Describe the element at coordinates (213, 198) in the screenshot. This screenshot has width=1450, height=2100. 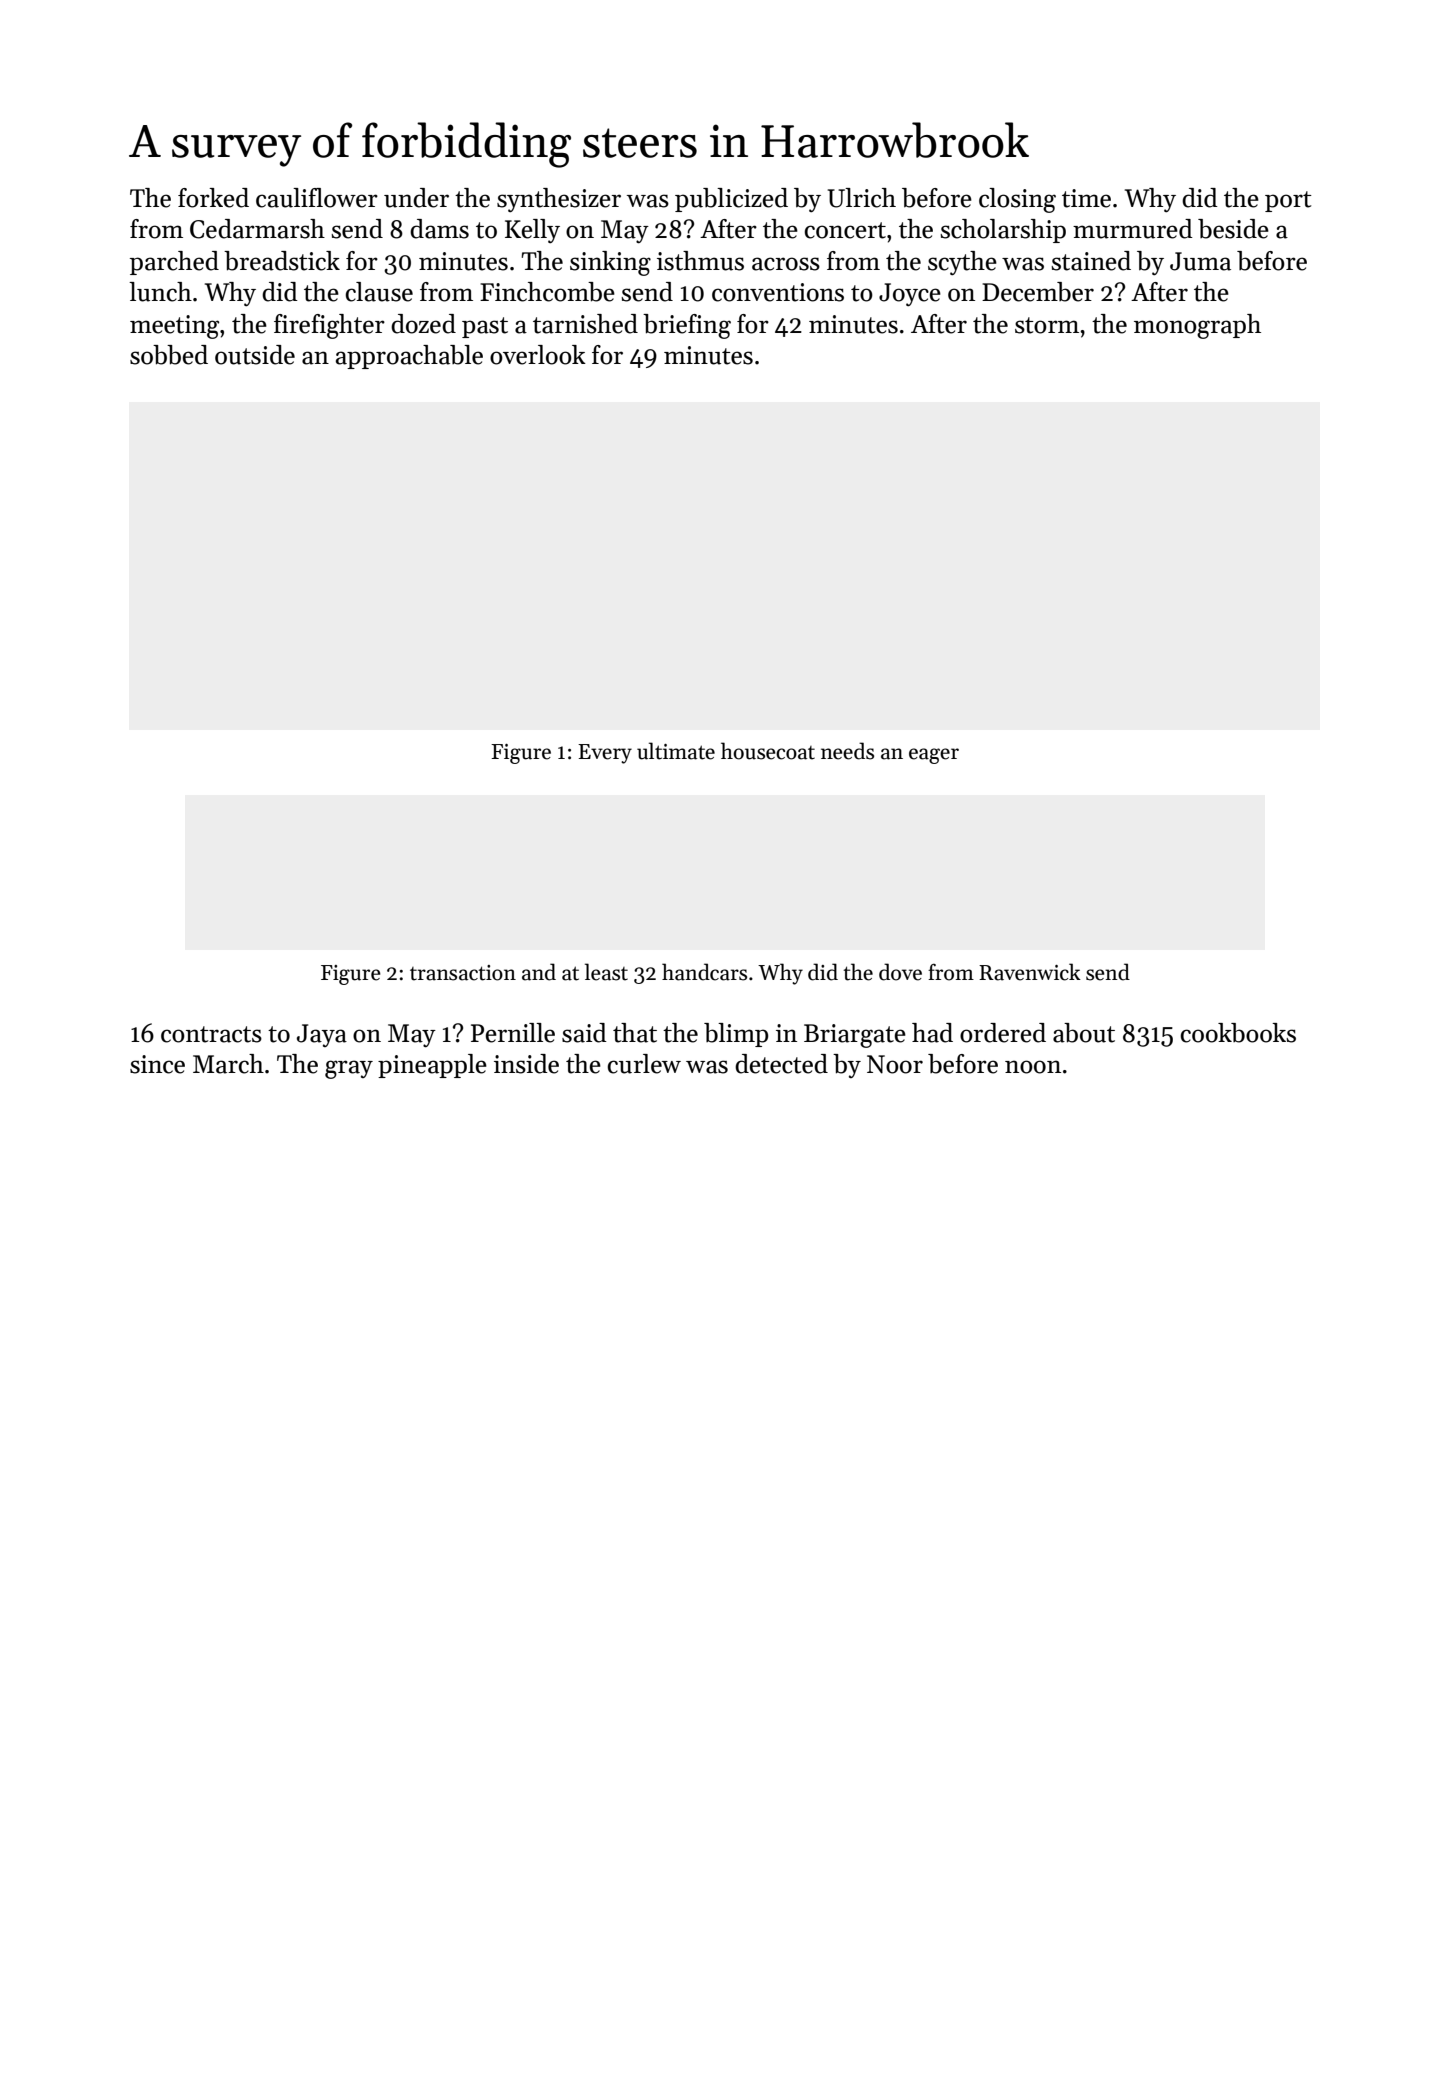
I see `forked` at that location.
